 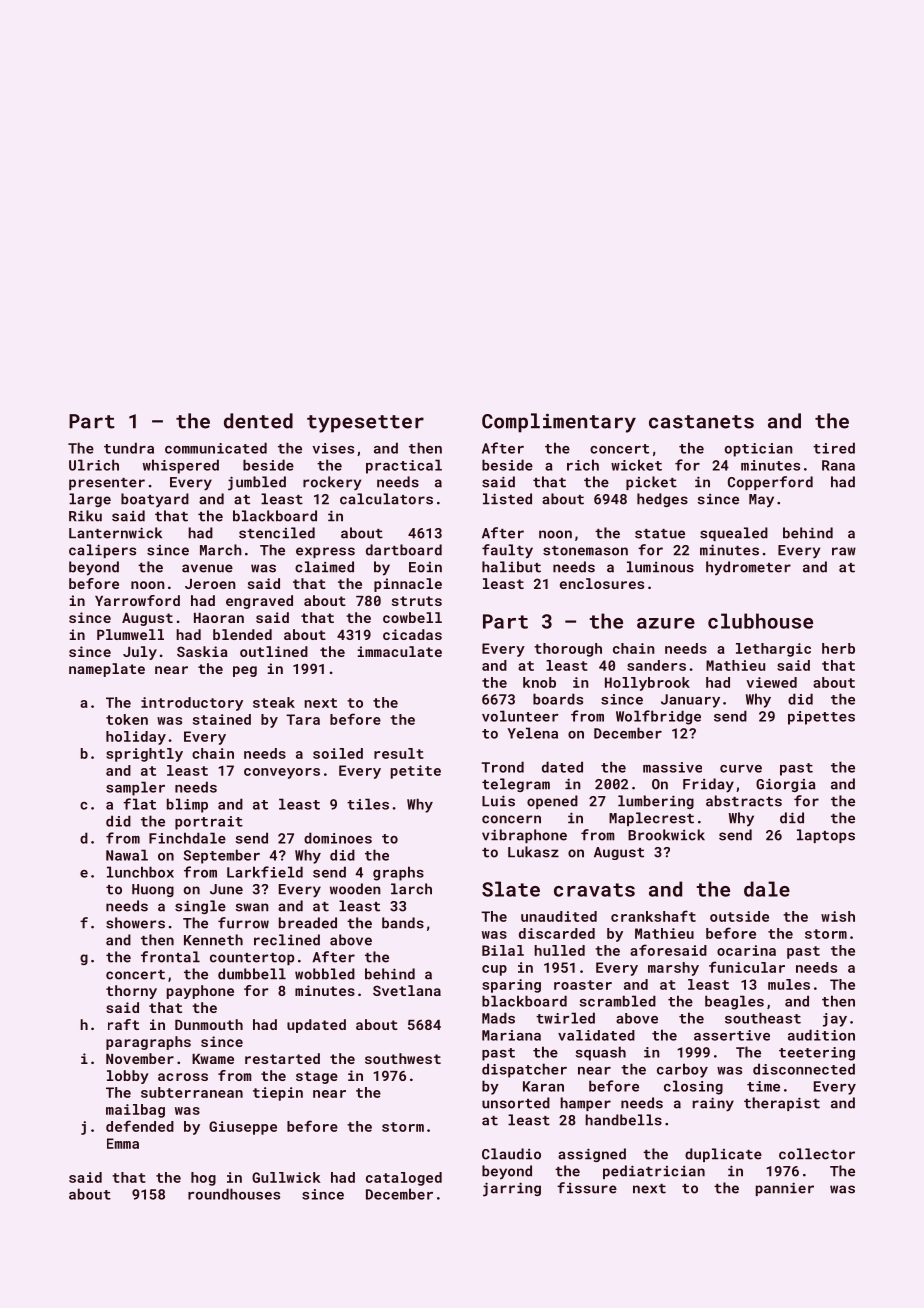 What do you see at coordinates (365, 424) in the screenshot?
I see `typesetter` at bounding box center [365, 424].
